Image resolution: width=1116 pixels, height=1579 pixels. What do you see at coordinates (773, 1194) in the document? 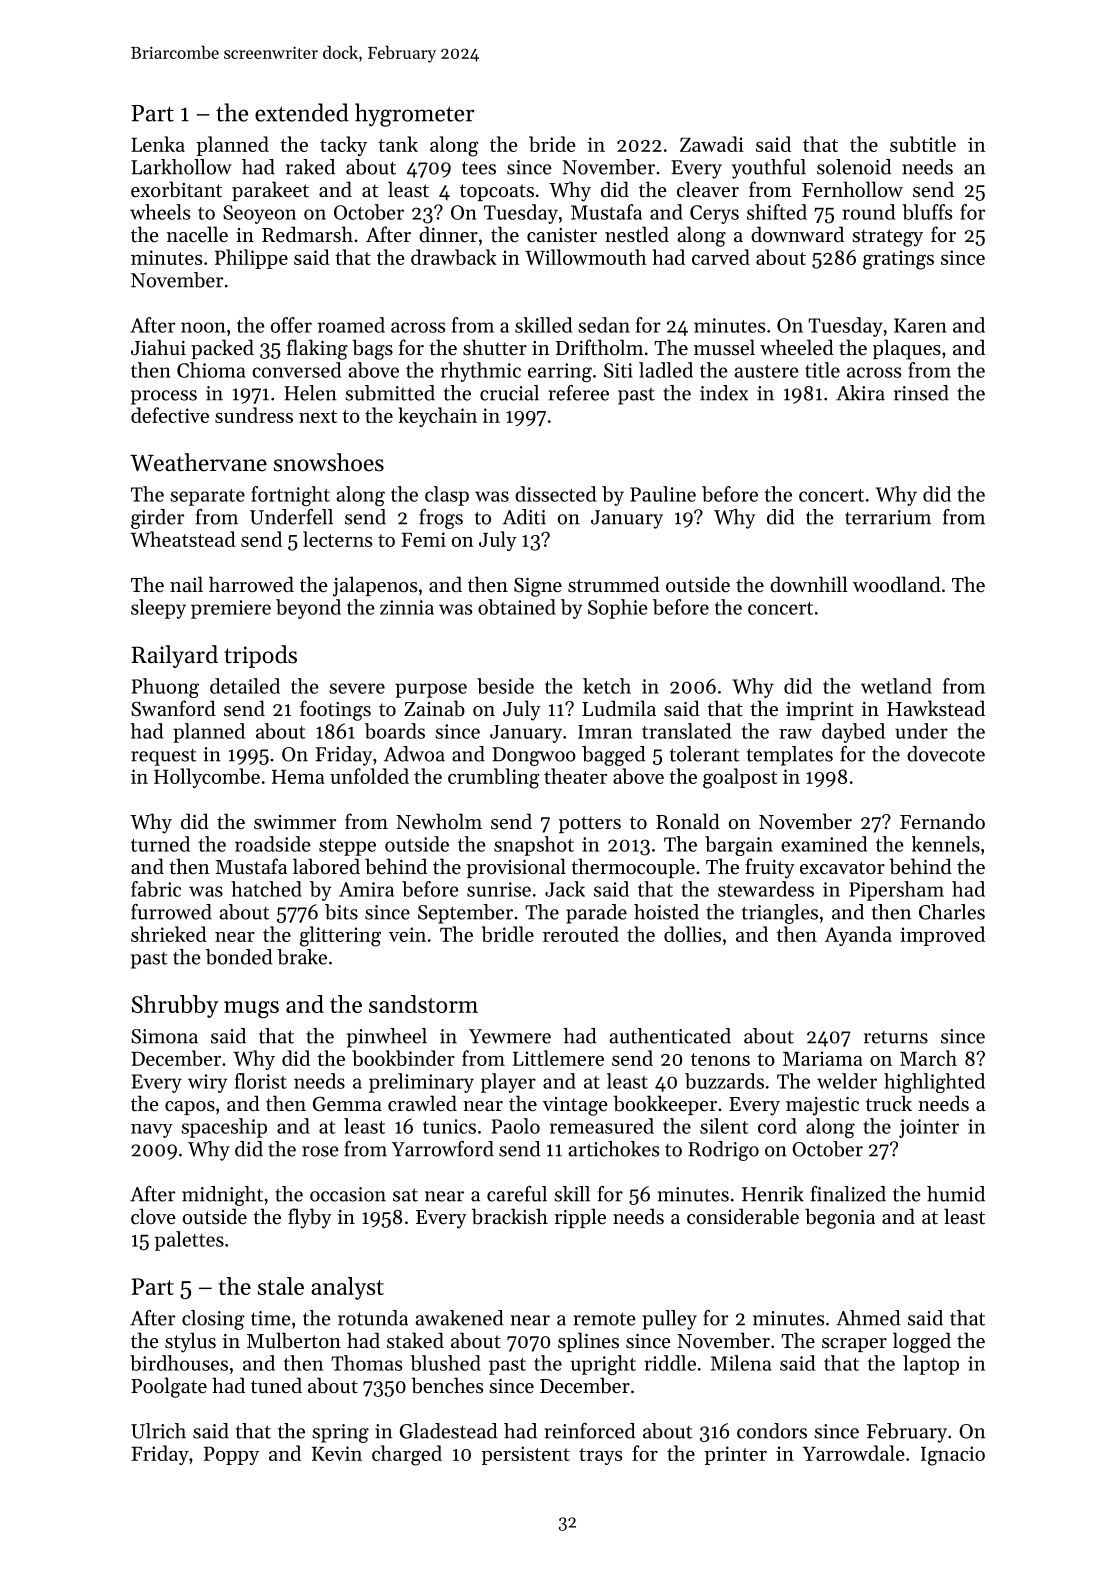
I see `Henrik` at bounding box center [773, 1194].
